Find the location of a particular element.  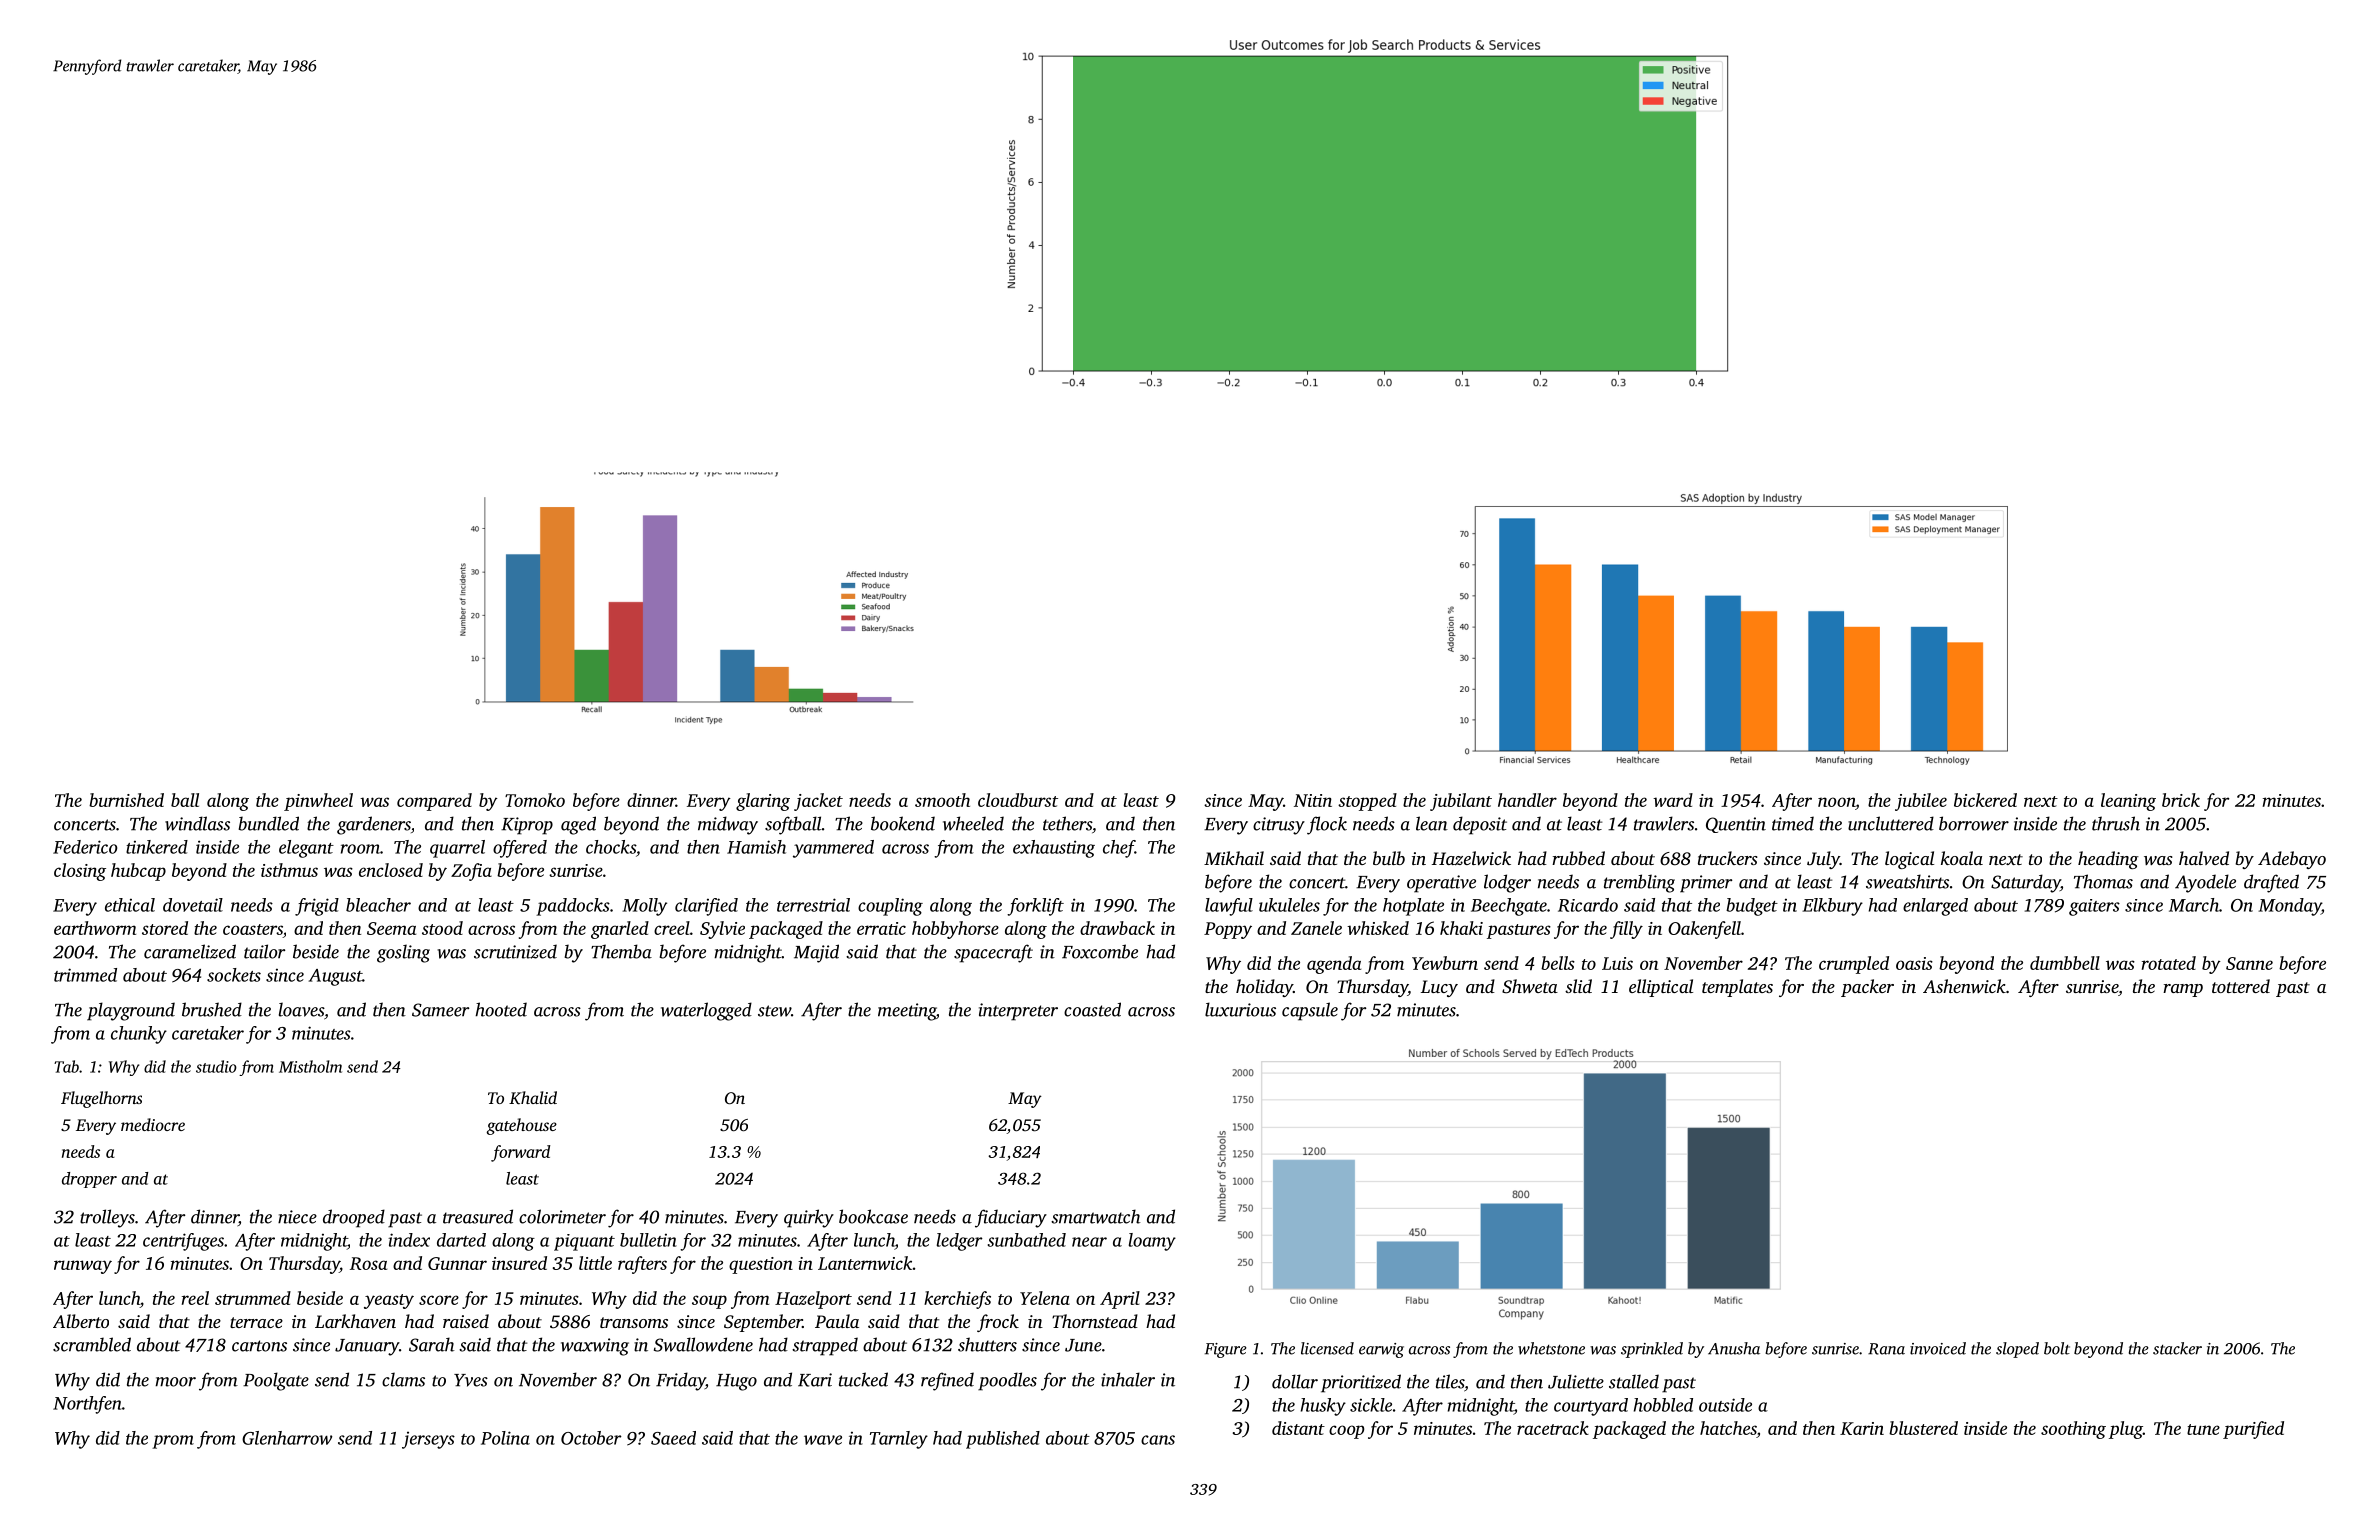

brick is located at coordinates (2181, 800).
